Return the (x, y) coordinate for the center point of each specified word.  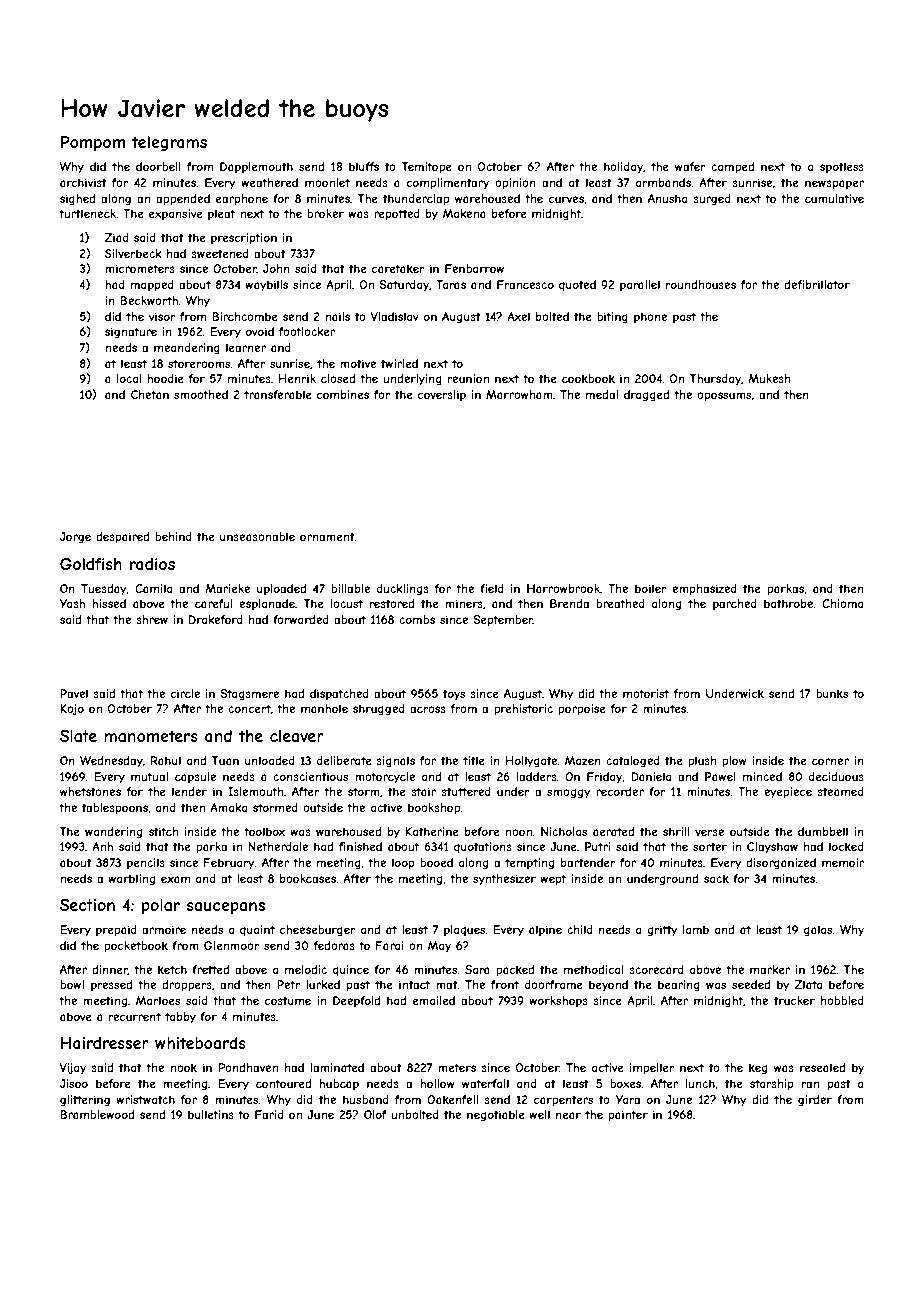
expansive (176, 214)
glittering (85, 1101)
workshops (558, 1001)
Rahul (166, 760)
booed (436, 862)
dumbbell (823, 831)
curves (566, 199)
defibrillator (817, 284)
